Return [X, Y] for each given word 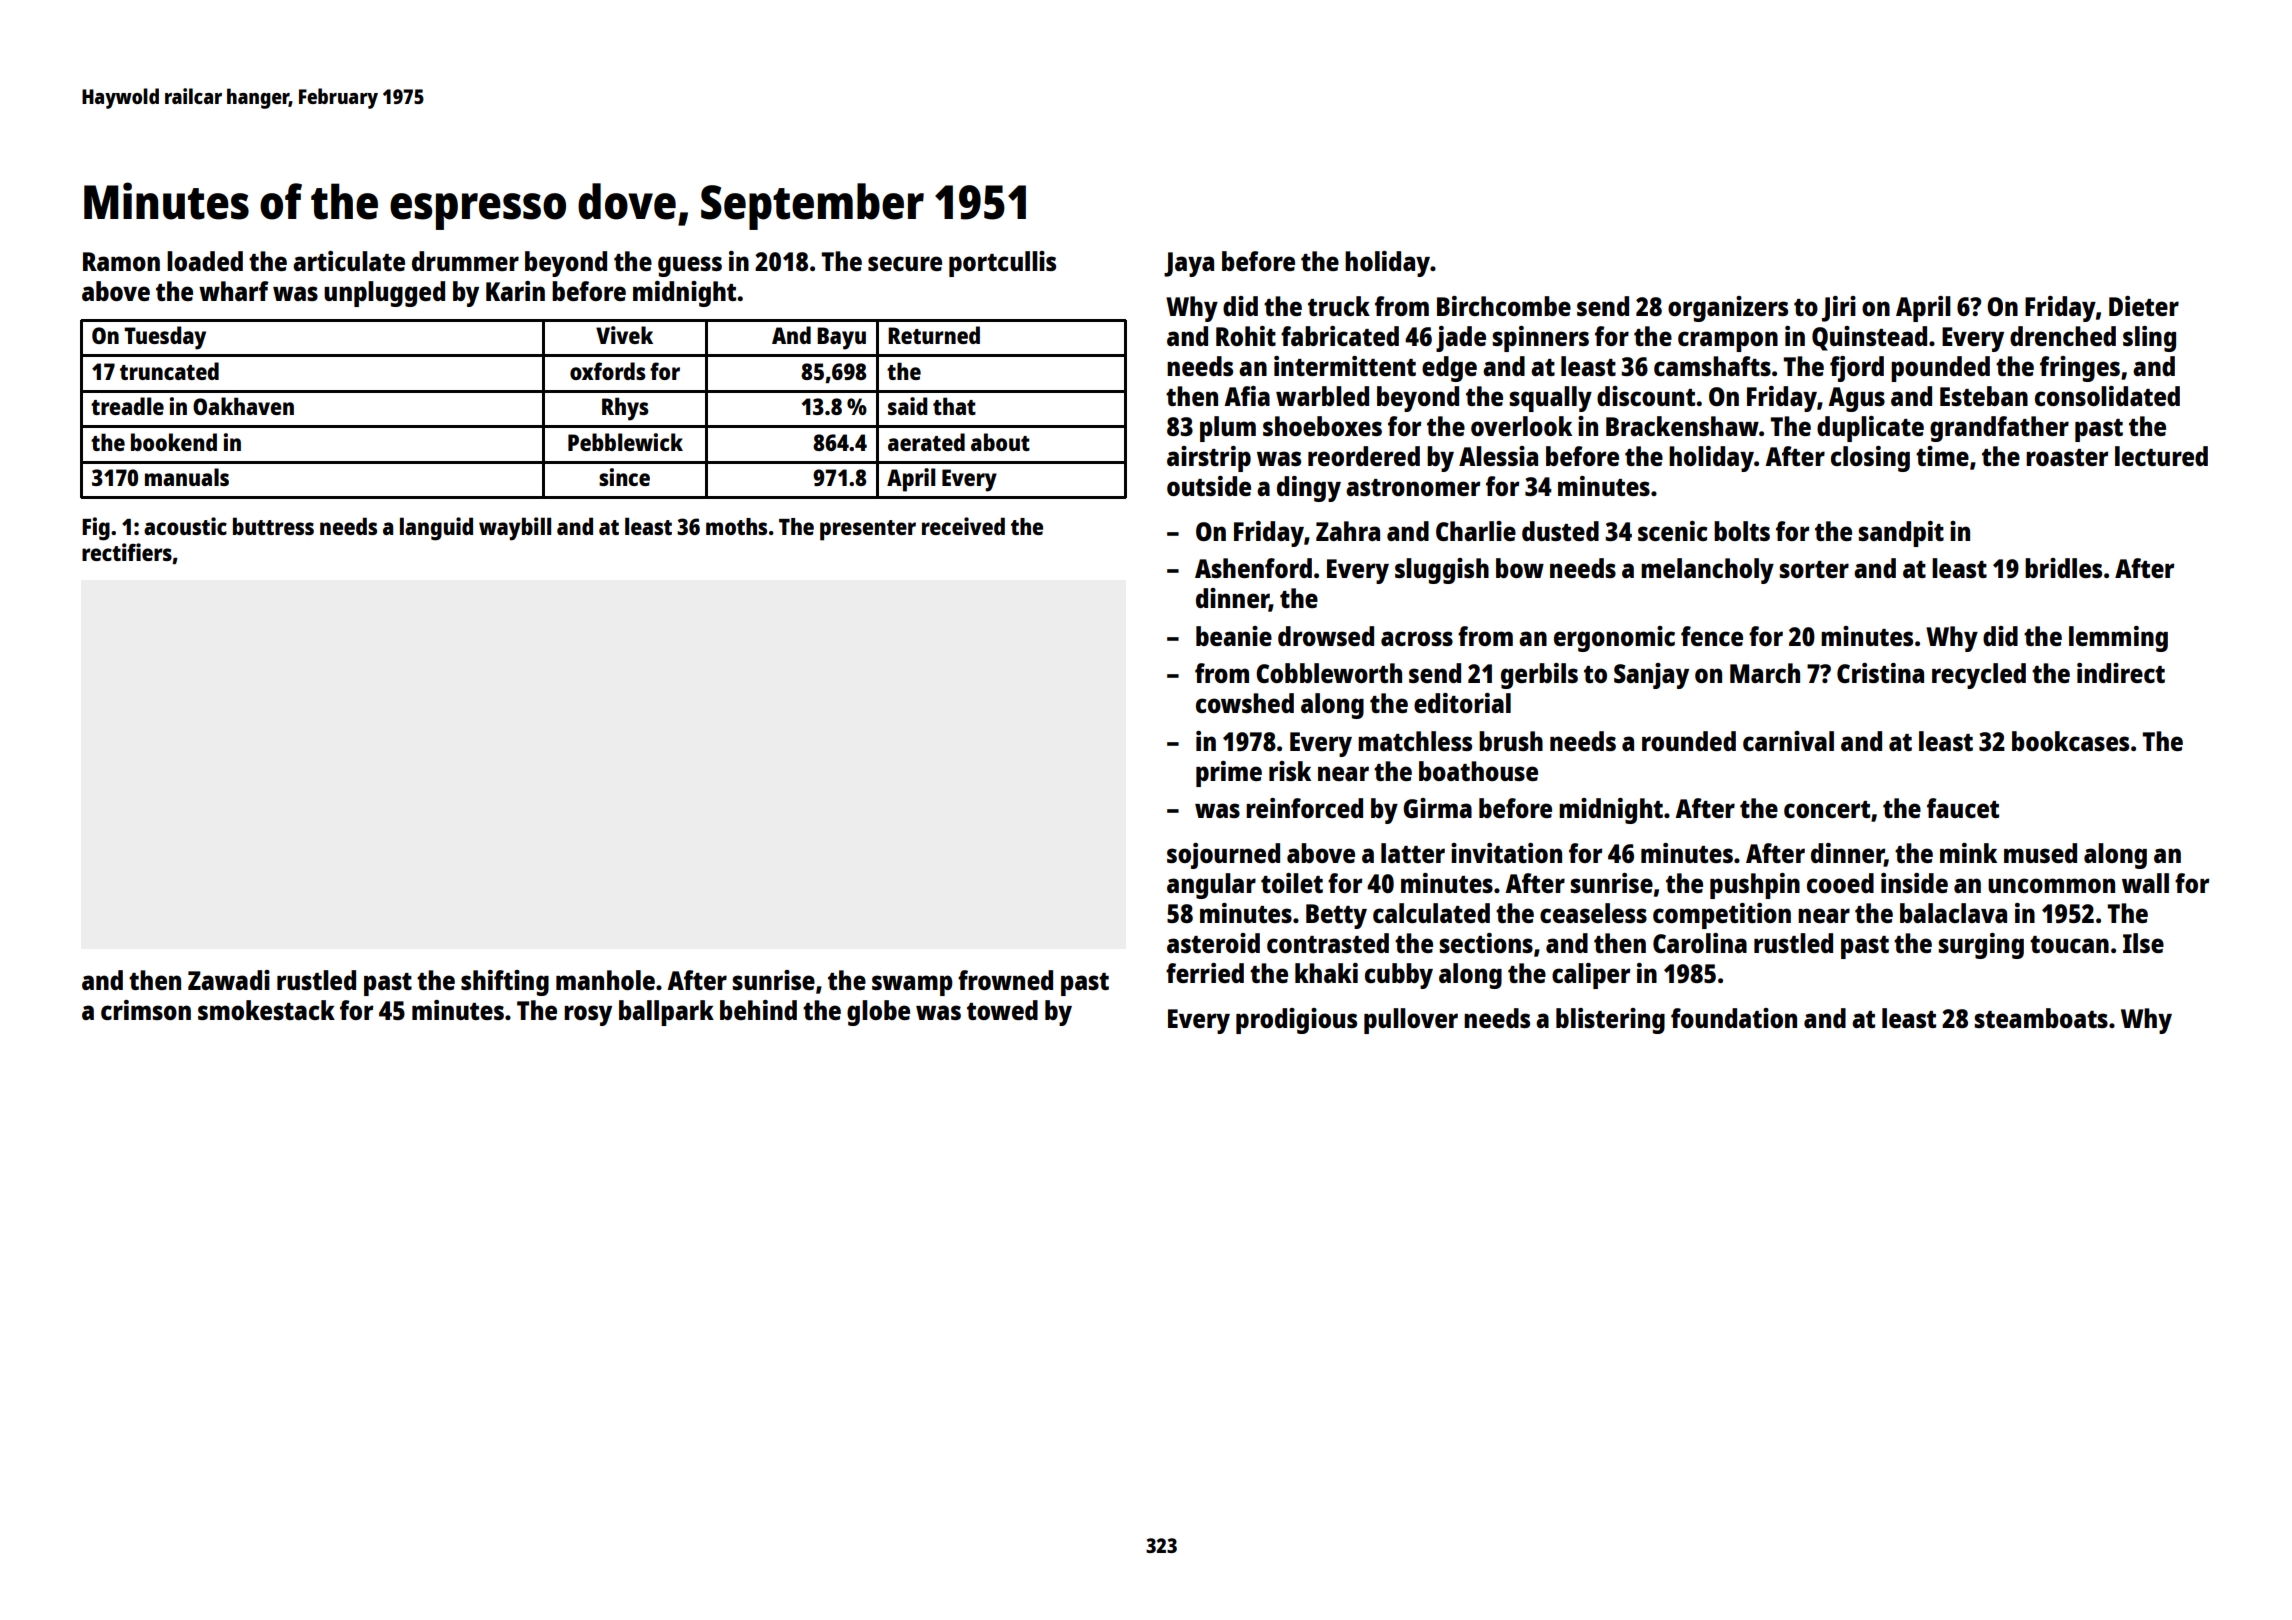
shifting [505, 983]
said [907, 406]
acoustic [185, 526]
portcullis [1002, 264]
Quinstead [1869, 338]
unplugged [384, 294]
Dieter [2144, 306]
